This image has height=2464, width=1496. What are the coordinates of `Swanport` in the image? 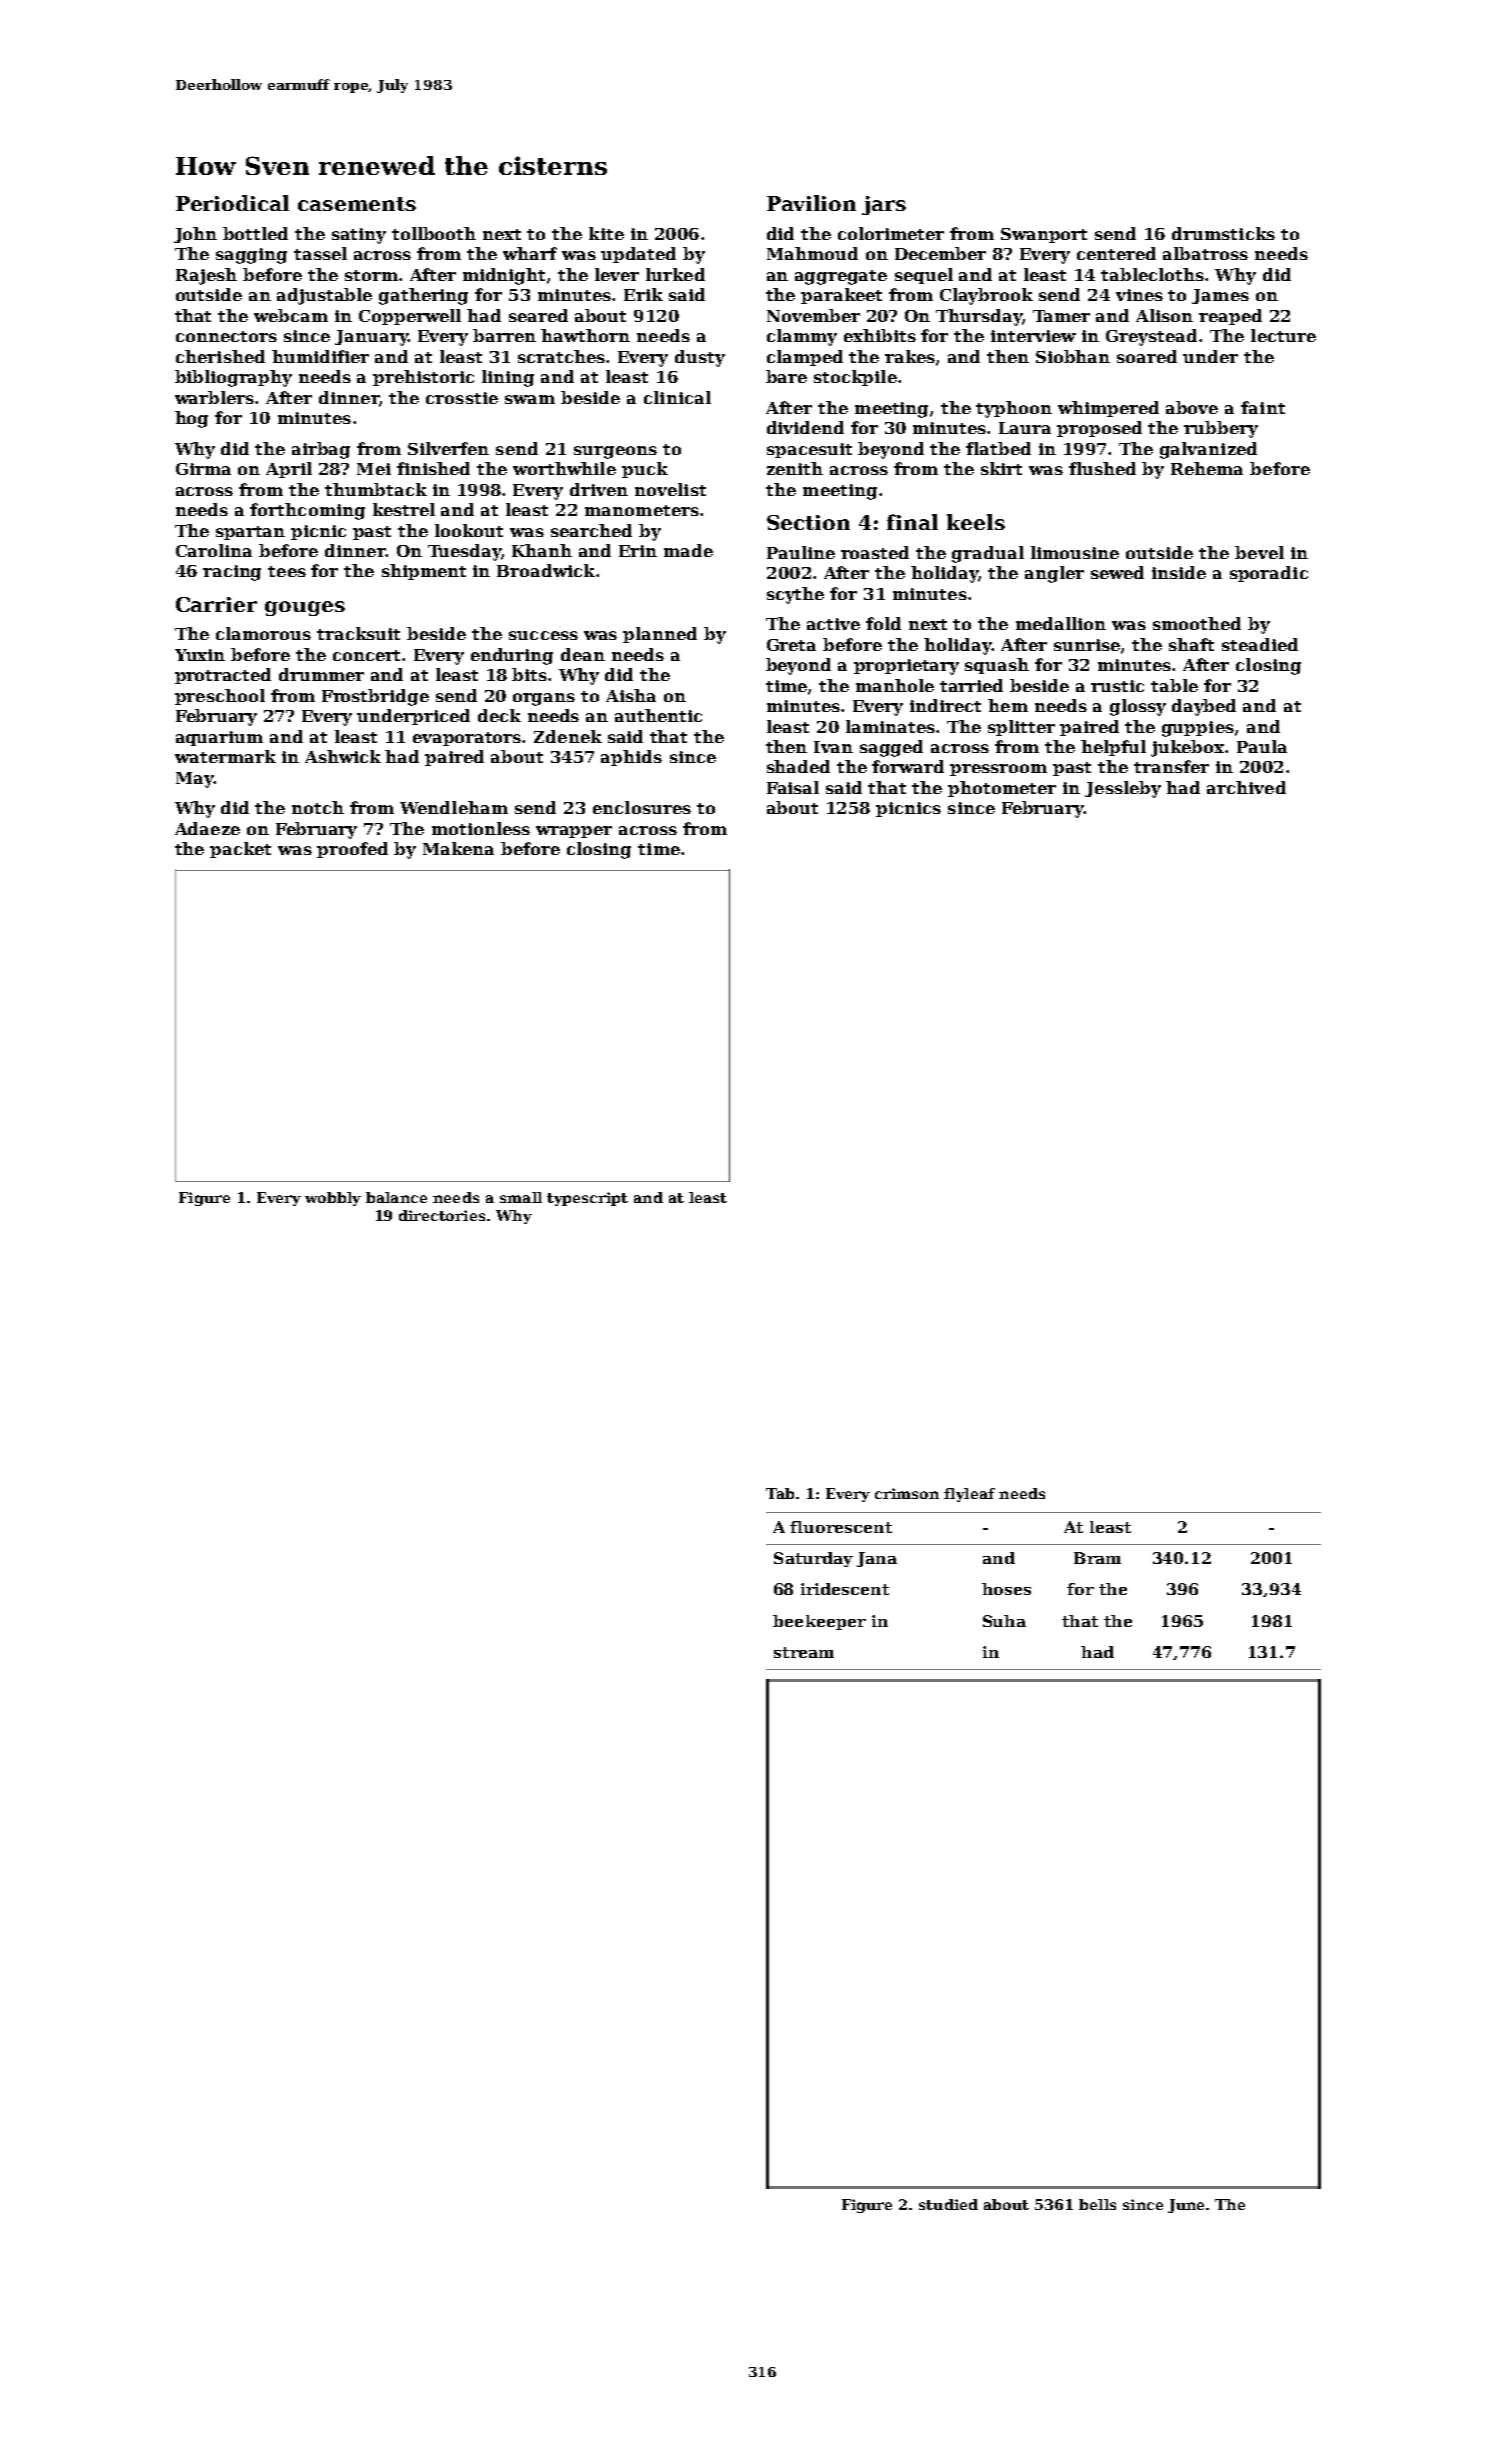 It's located at (1044, 235).
